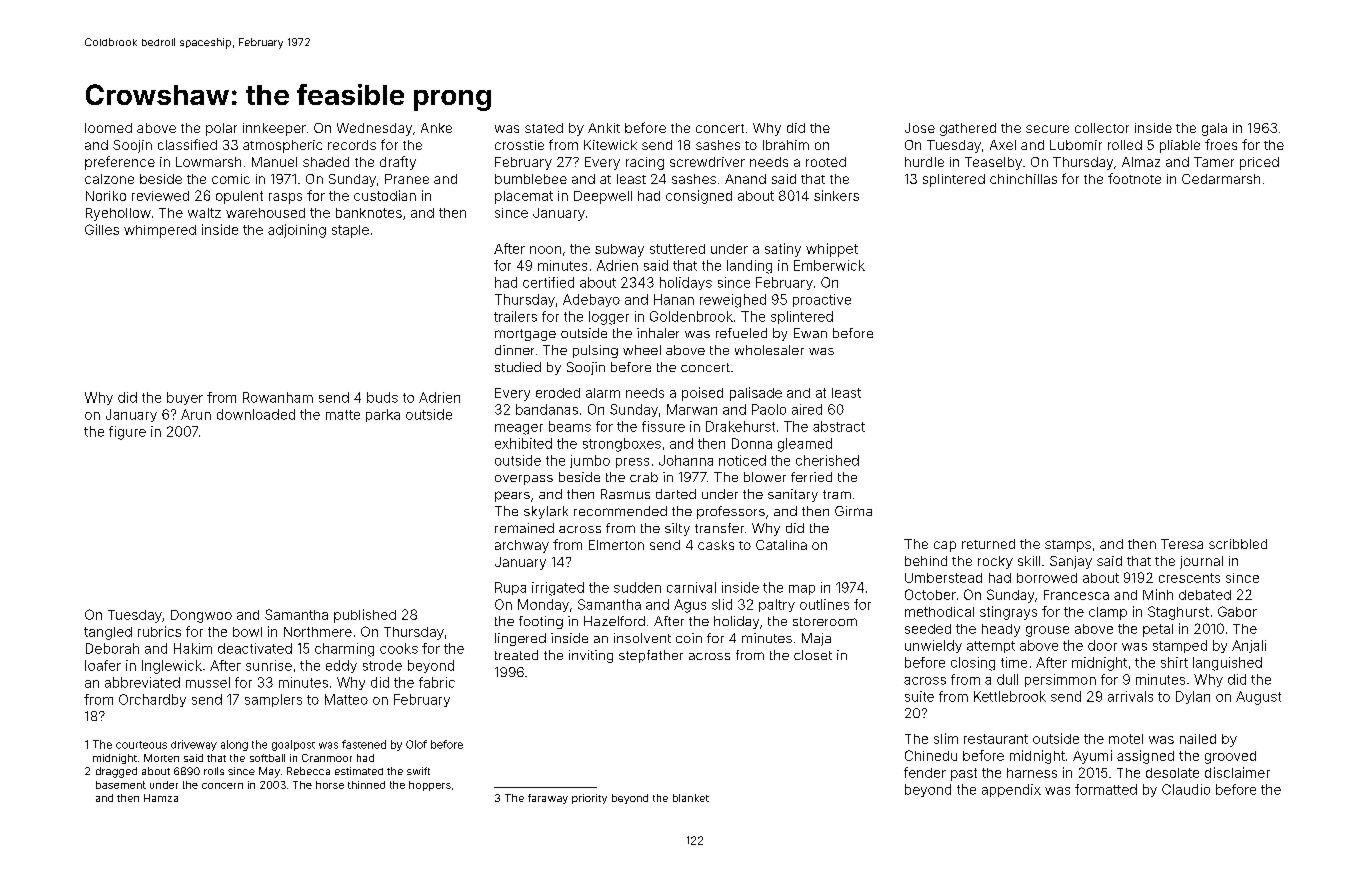 This document has width=1372, height=887. What do you see at coordinates (106, 196) in the document?
I see `Noriko` at bounding box center [106, 196].
